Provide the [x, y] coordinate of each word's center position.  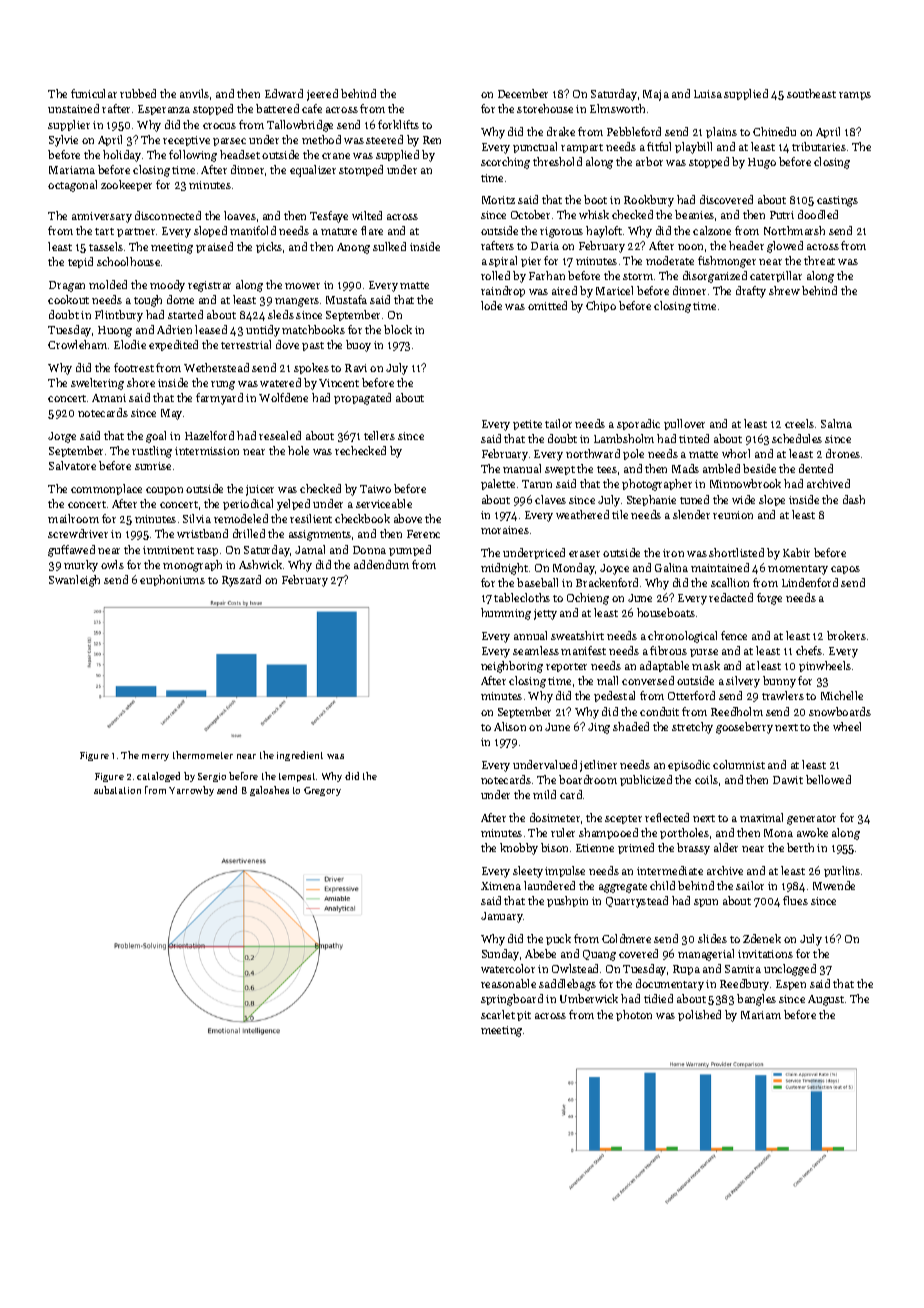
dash [854, 499]
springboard [512, 1000]
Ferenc [423, 534]
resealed [280, 435]
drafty [751, 292]
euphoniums [172, 580]
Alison [510, 726]
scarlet [498, 1014]
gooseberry [744, 728]
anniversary [102, 217]
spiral [503, 261]
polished [699, 1015]
